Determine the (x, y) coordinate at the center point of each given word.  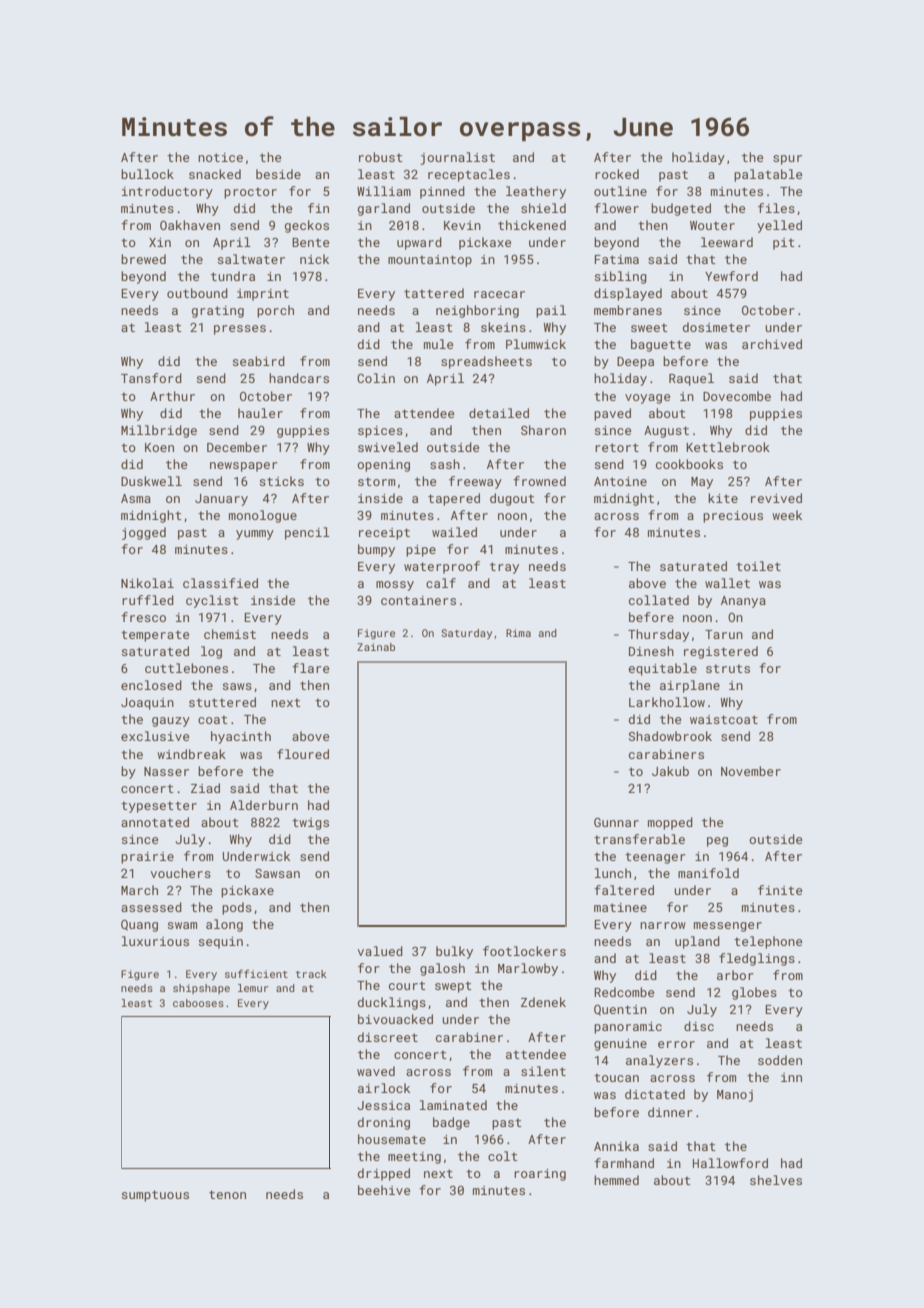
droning (384, 1123)
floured (303, 754)
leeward (727, 242)
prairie (147, 858)
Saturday (466, 634)
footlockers (524, 951)
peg (717, 842)
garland (384, 209)
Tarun (724, 634)
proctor (250, 193)
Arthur (172, 396)
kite (723, 498)
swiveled (388, 447)
